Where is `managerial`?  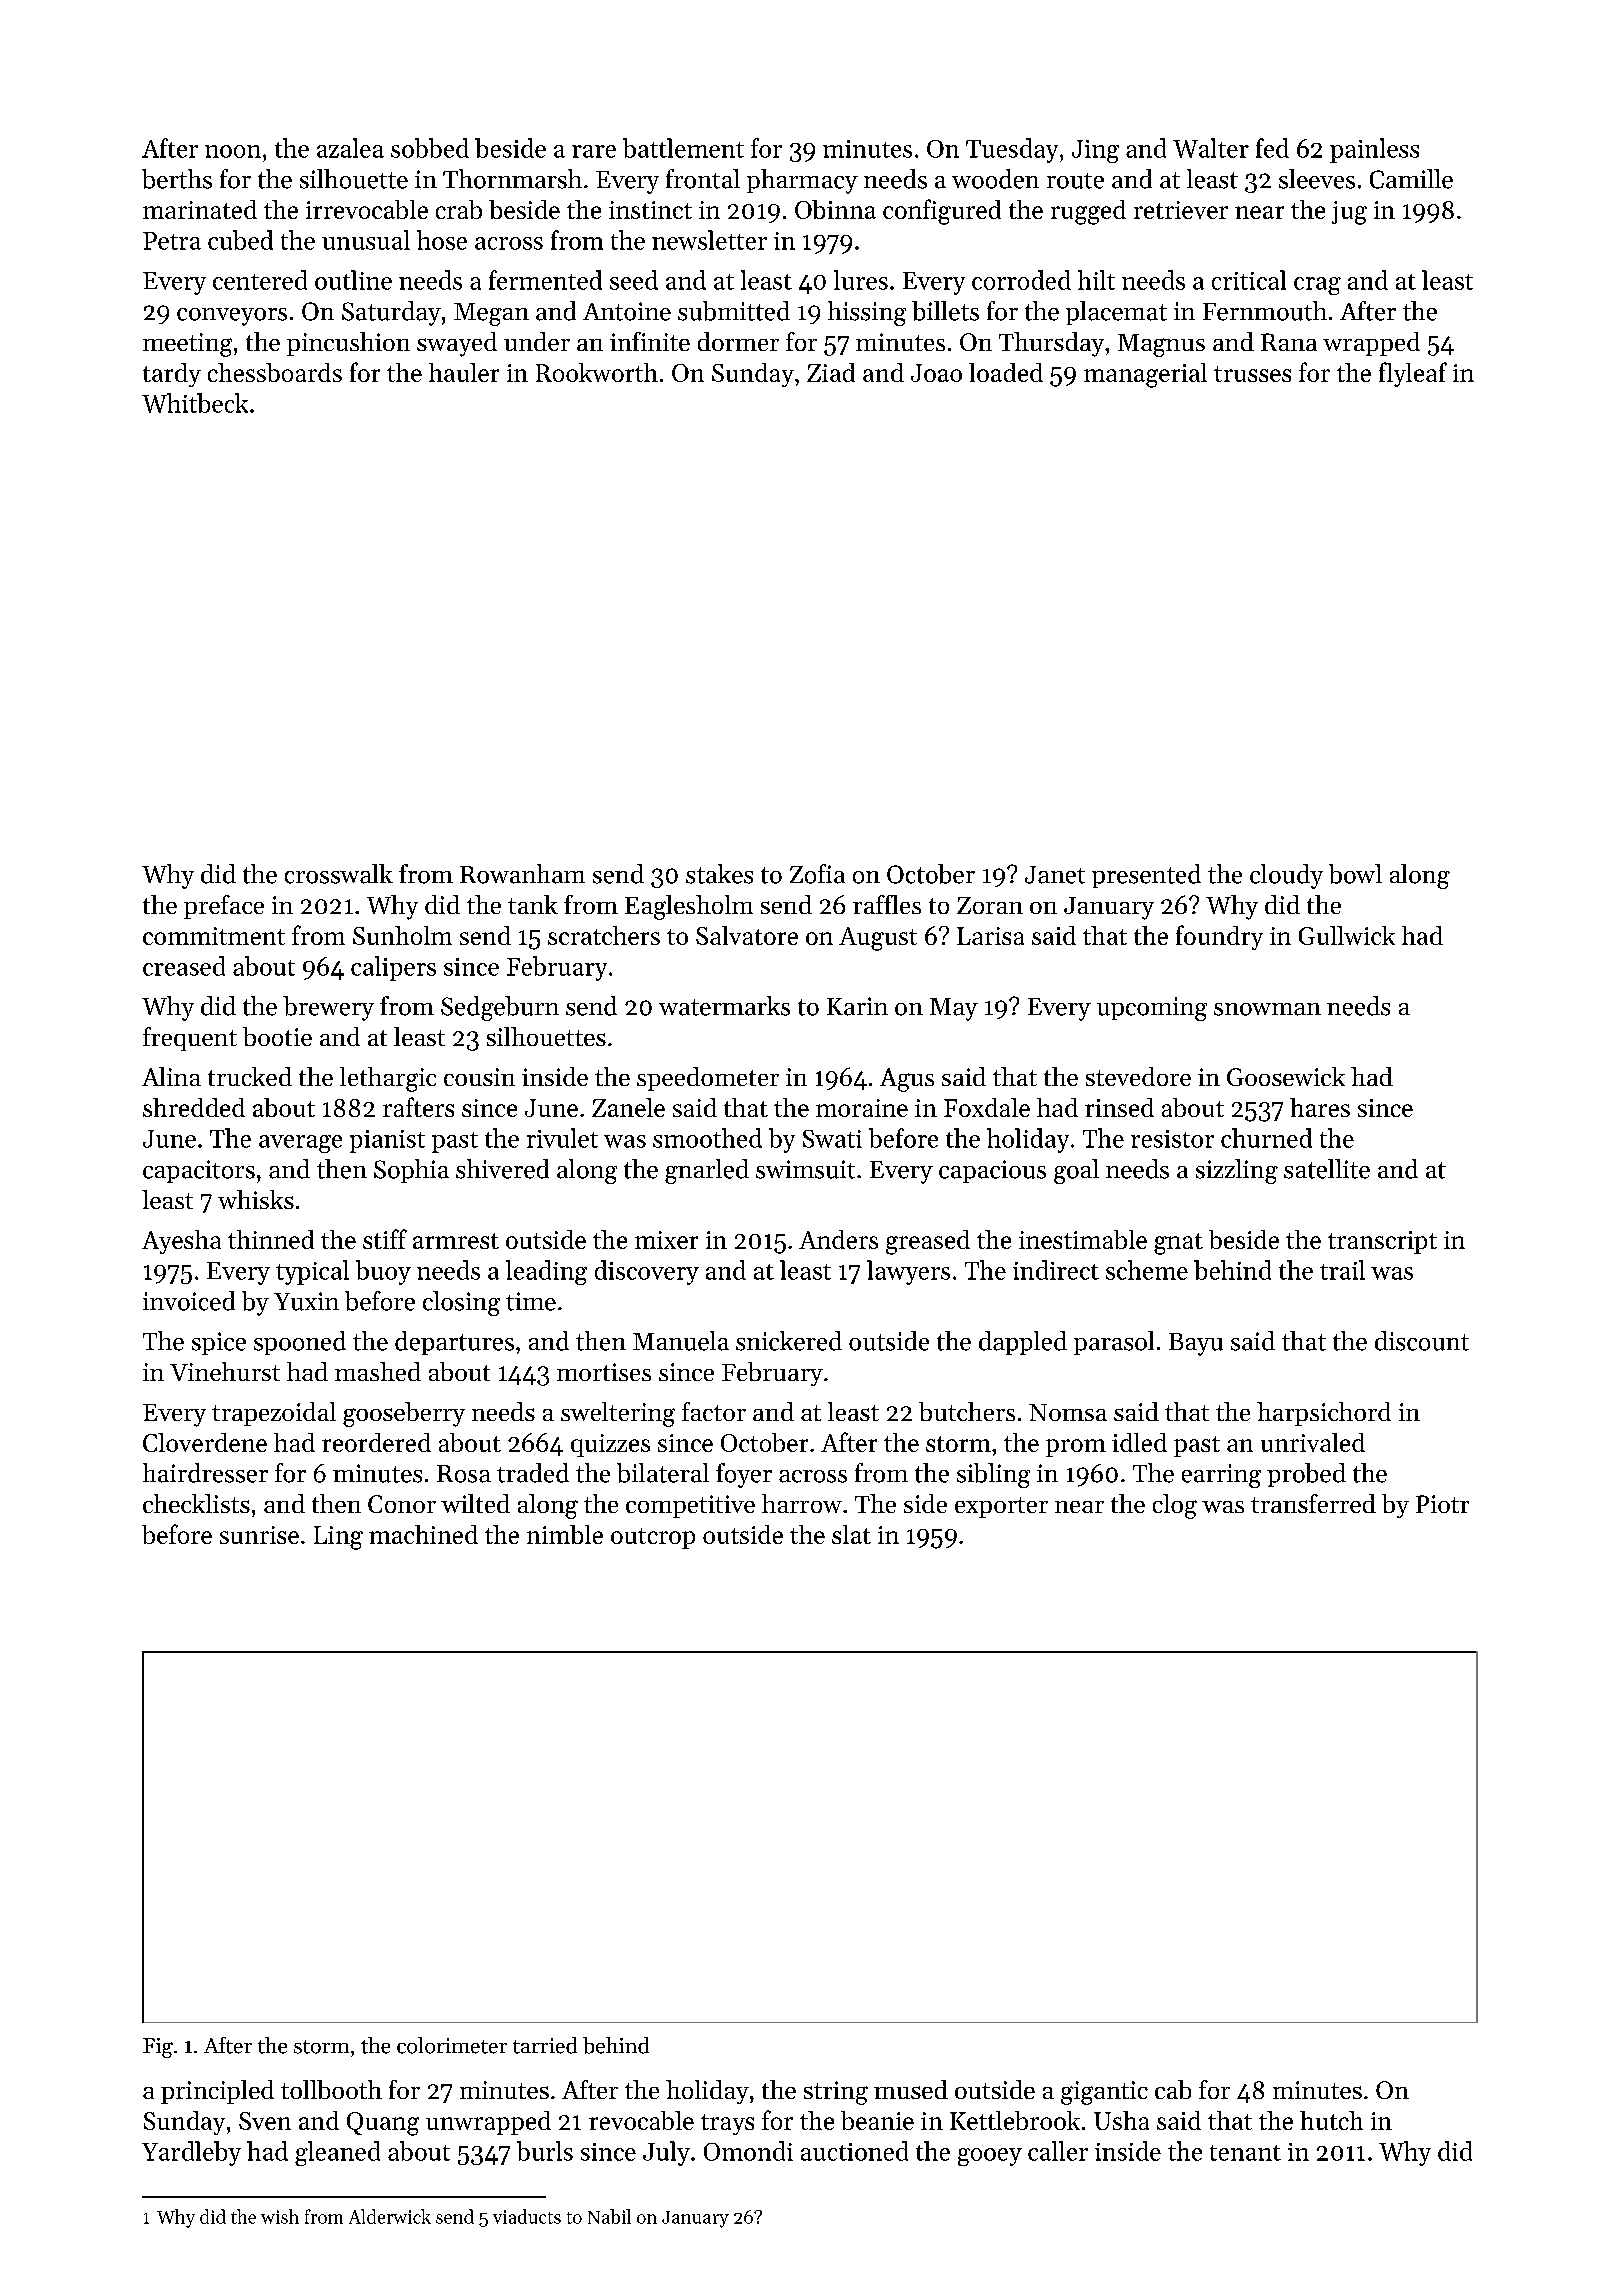 managerial is located at coordinates (1145, 375).
